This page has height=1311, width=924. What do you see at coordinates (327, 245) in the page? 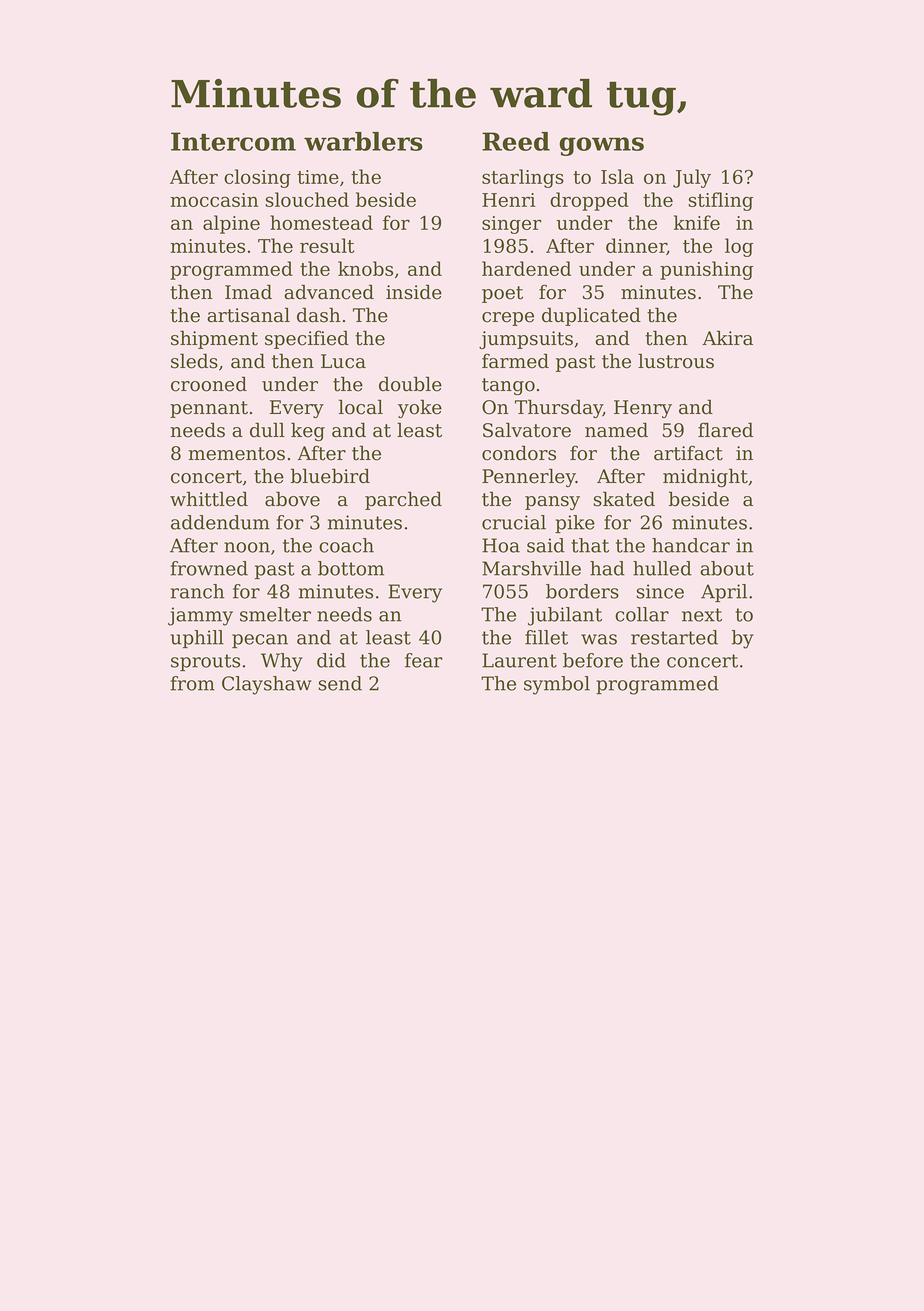
I see `result` at bounding box center [327, 245].
